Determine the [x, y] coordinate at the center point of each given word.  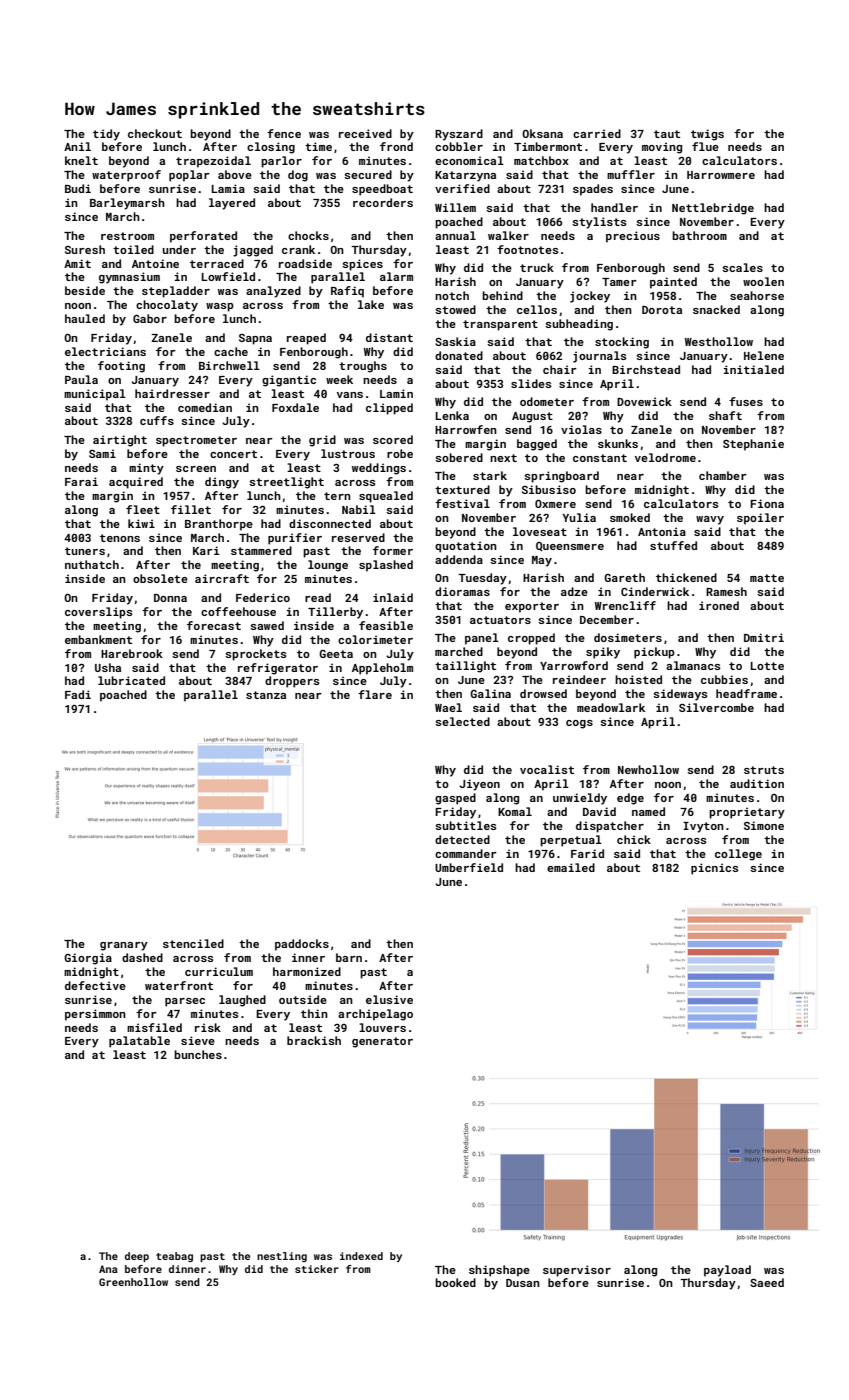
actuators [500, 620]
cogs [579, 724]
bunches [198, 1054]
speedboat [382, 190]
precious [633, 237]
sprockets [255, 655]
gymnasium [129, 278]
